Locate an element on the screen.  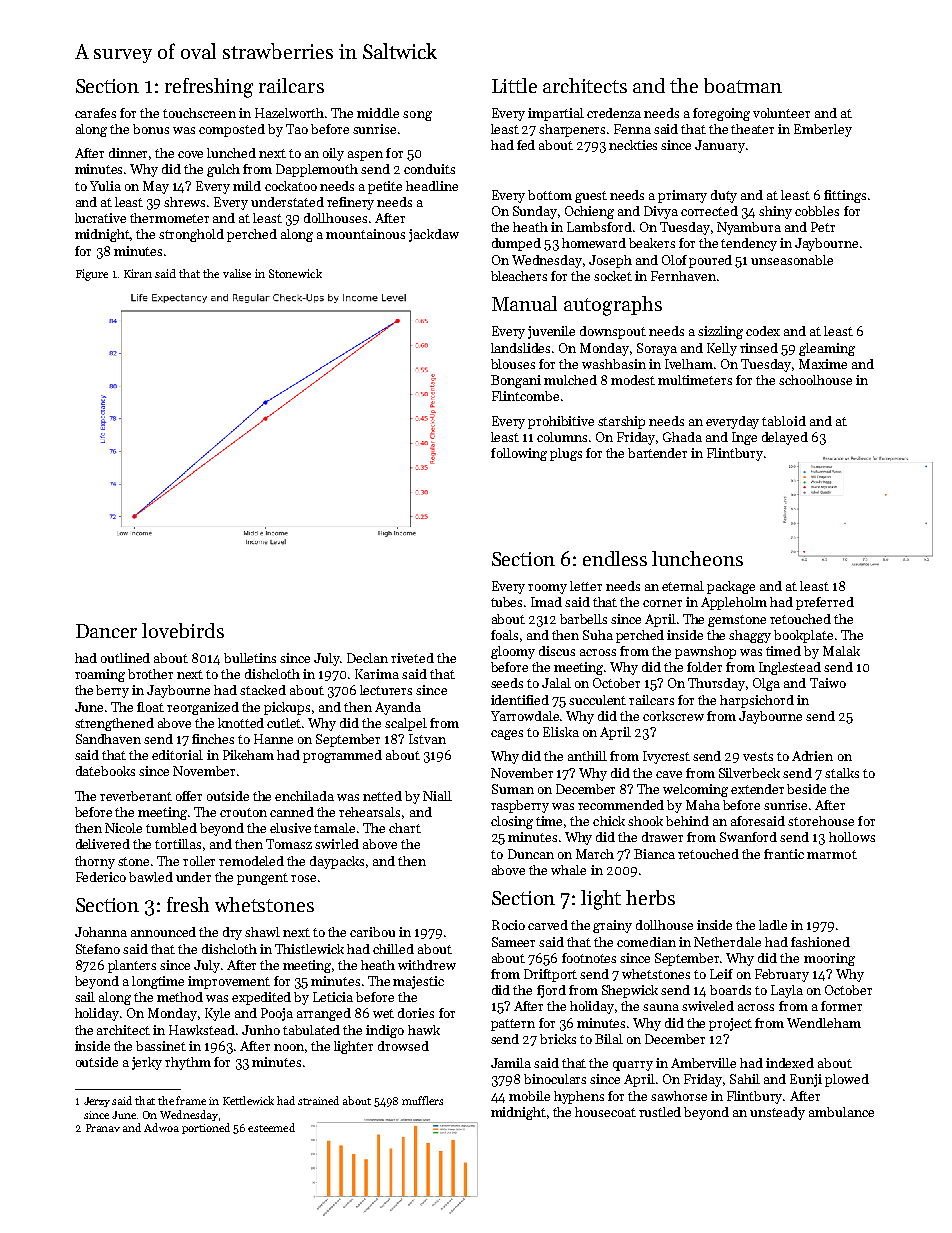
bottom is located at coordinates (550, 195).
